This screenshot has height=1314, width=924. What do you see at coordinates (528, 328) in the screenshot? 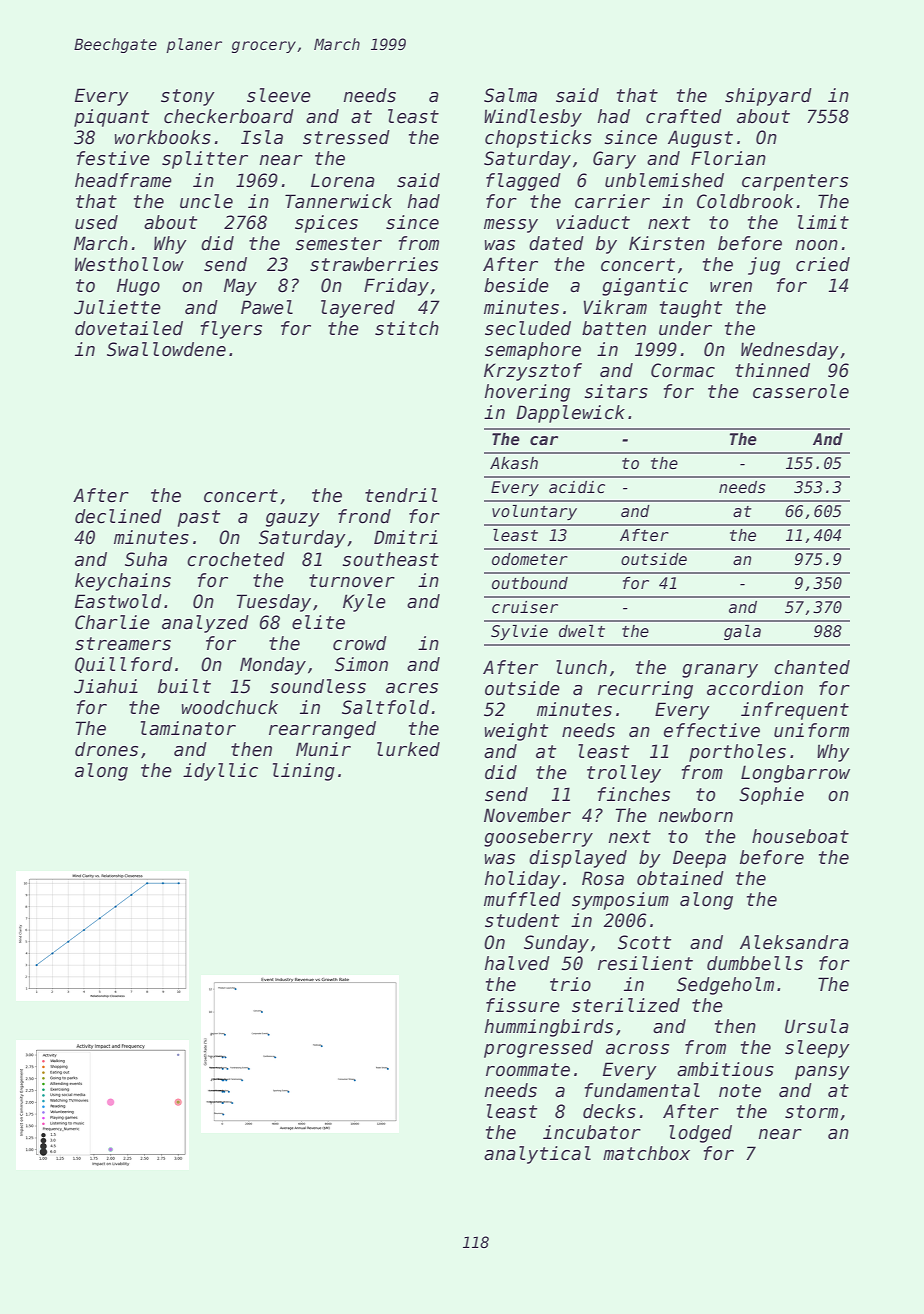
I see `secluded` at bounding box center [528, 328].
